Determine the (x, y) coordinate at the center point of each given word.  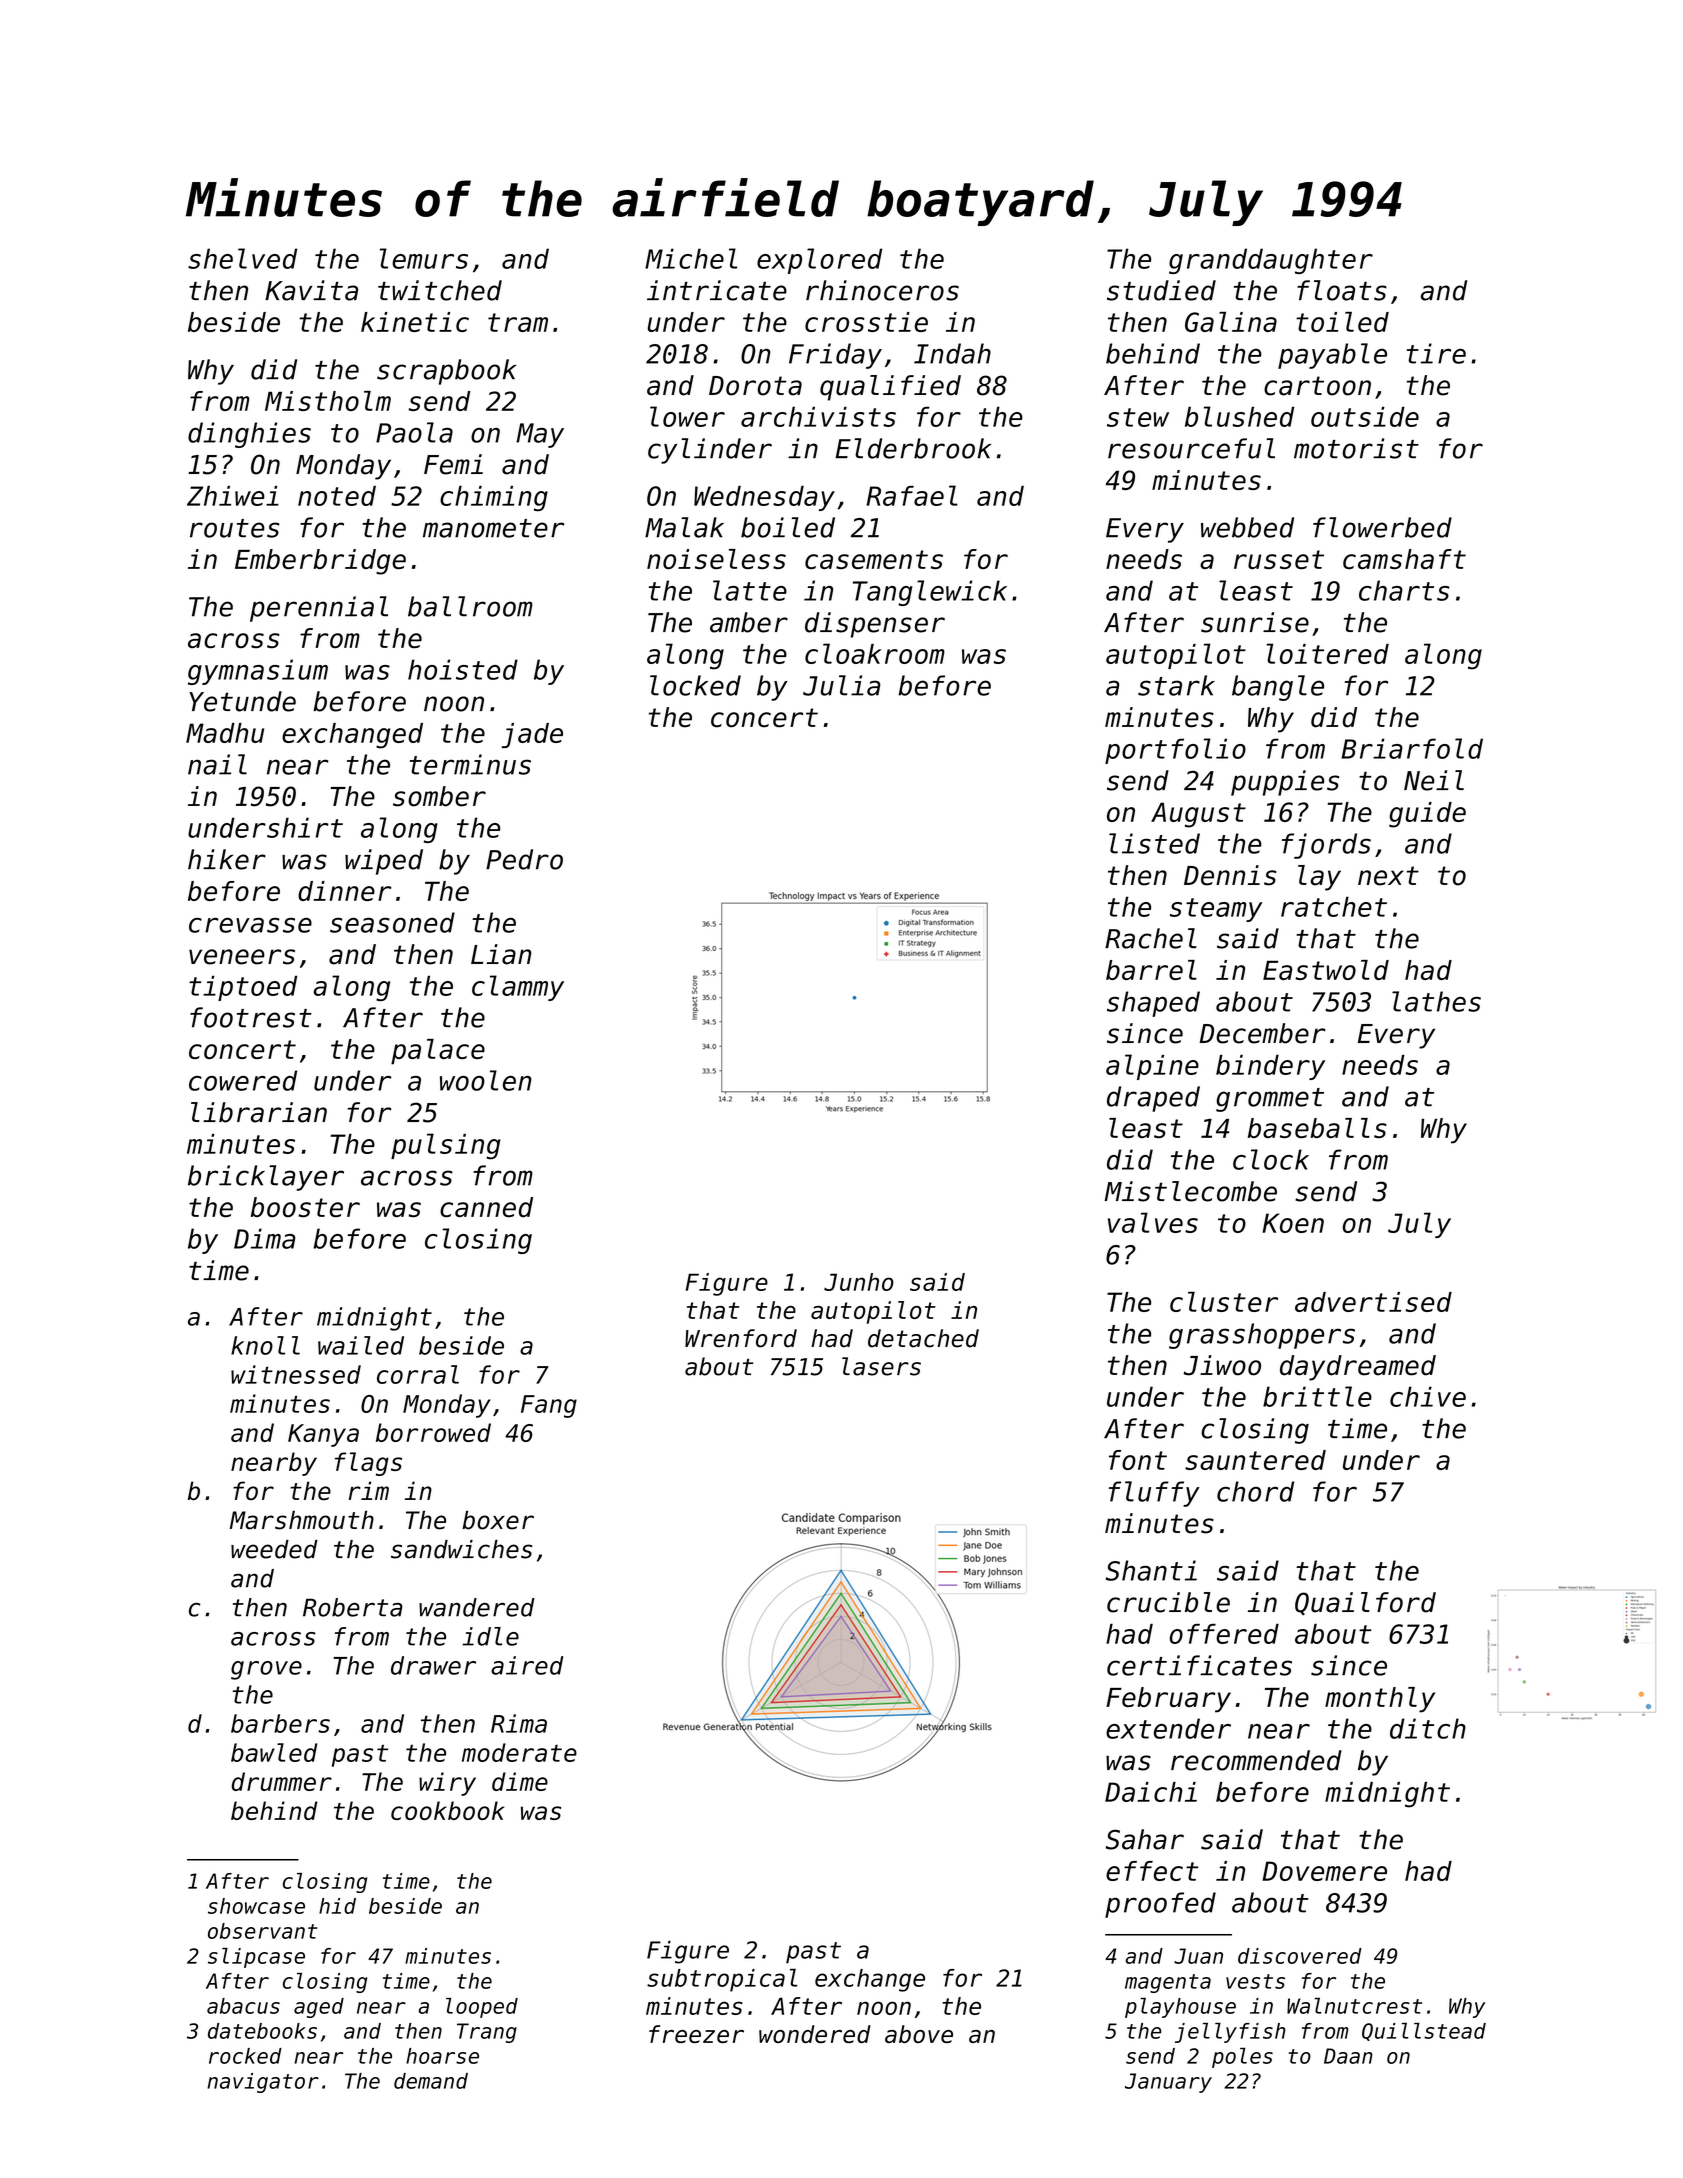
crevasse (250, 925)
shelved (242, 258)
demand (431, 2081)
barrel (1151, 970)
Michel (691, 258)
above (919, 2034)
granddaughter (1271, 261)
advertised (1373, 1302)
